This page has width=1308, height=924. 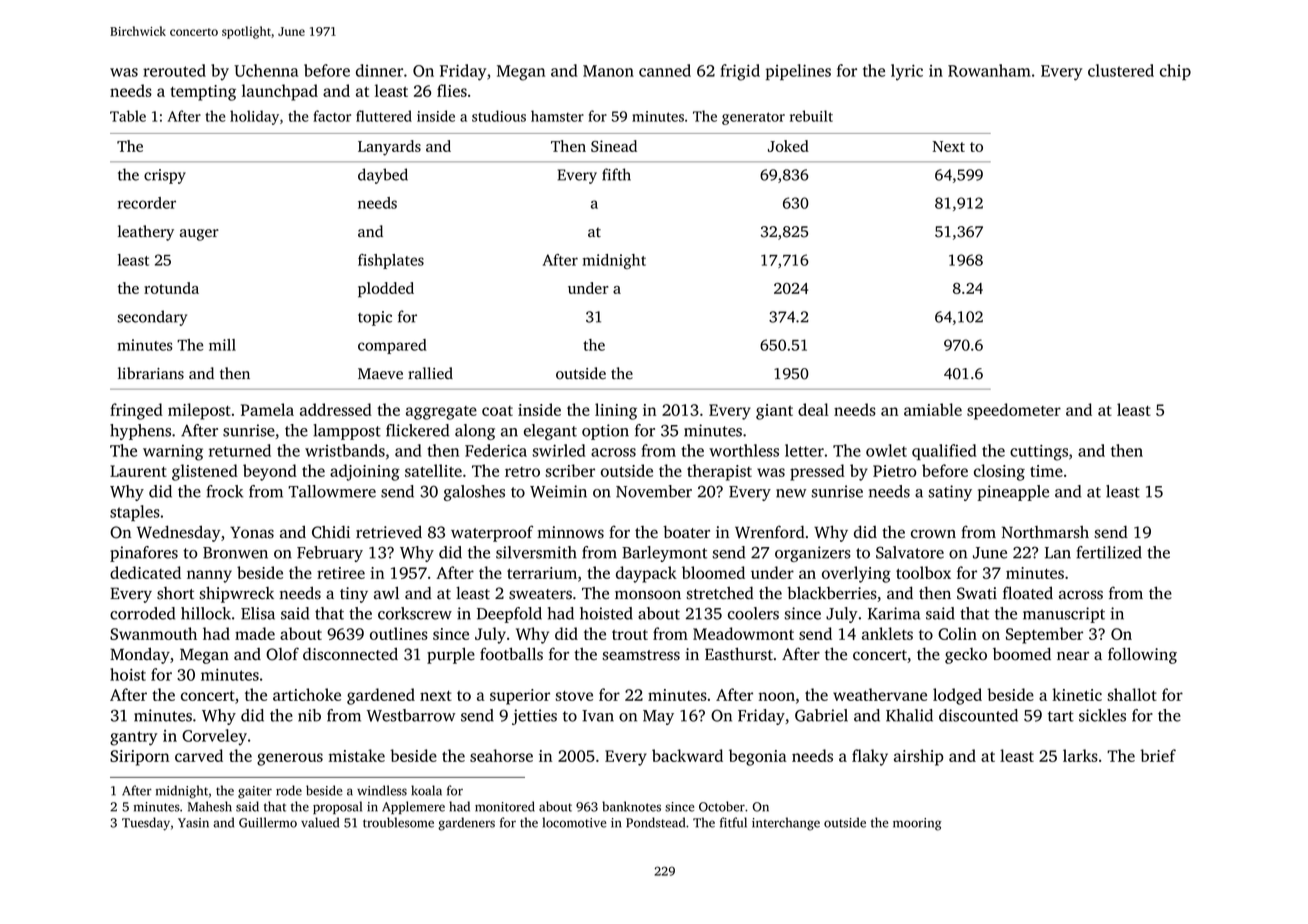 I want to click on chip, so click(x=1175, y=72).
